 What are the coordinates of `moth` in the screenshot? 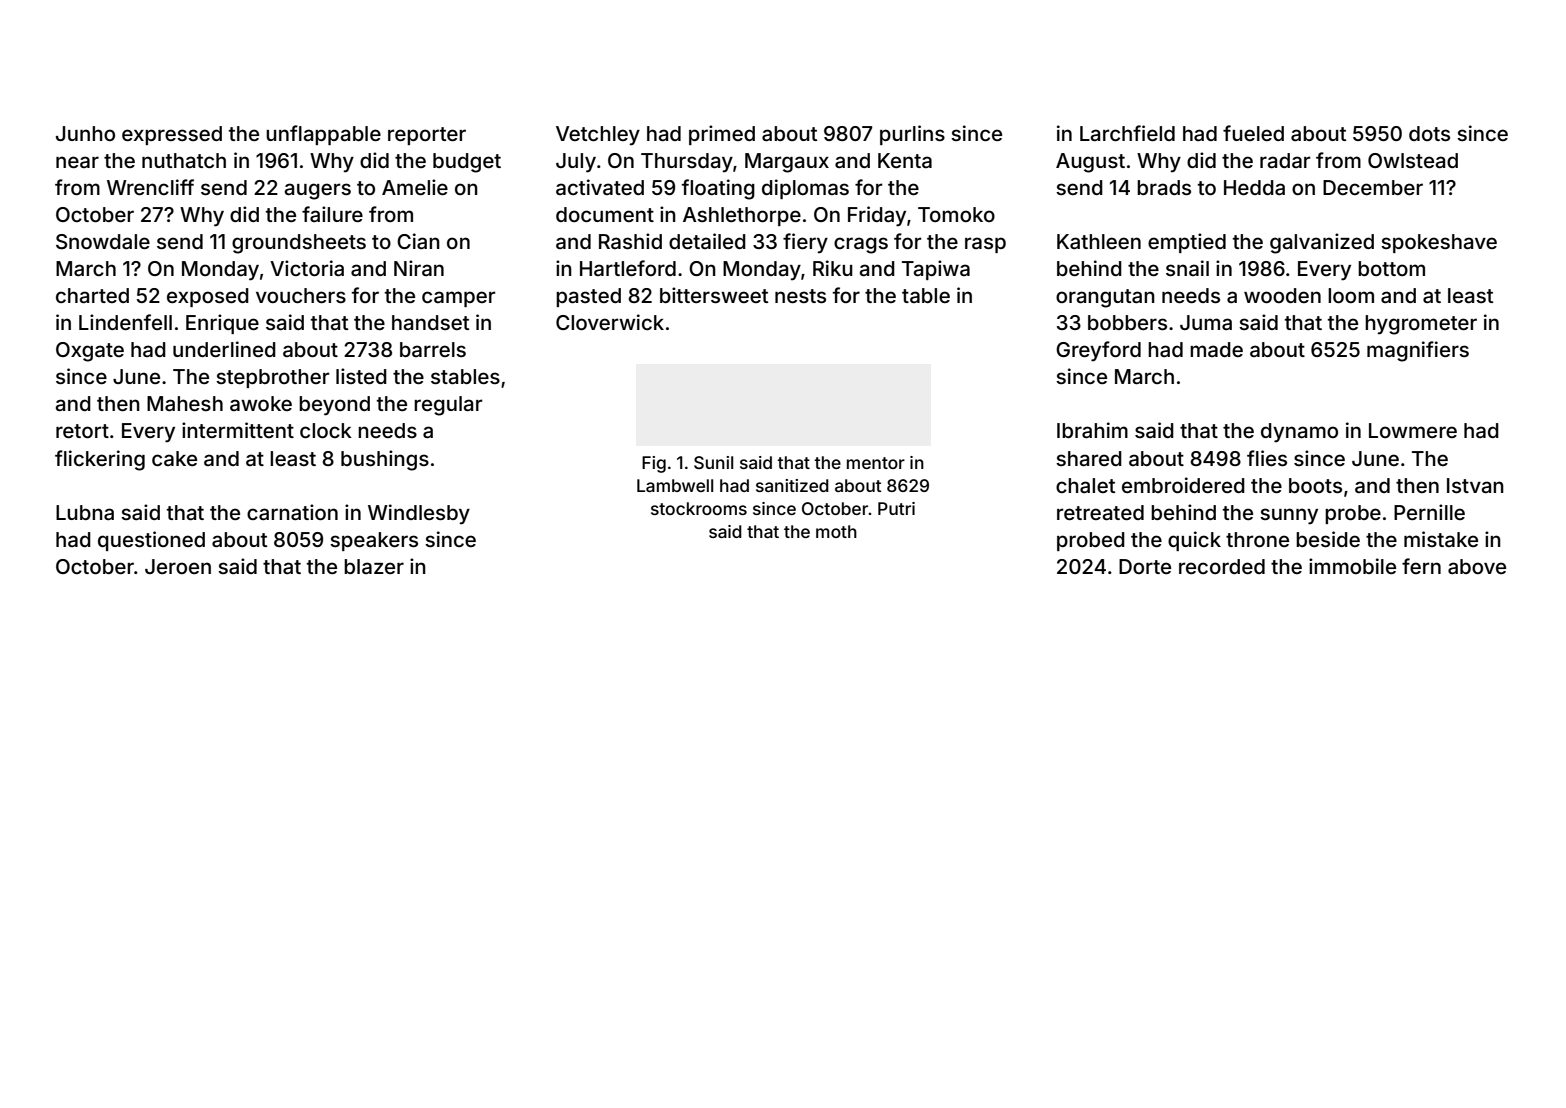 It's located at (836, 531).
